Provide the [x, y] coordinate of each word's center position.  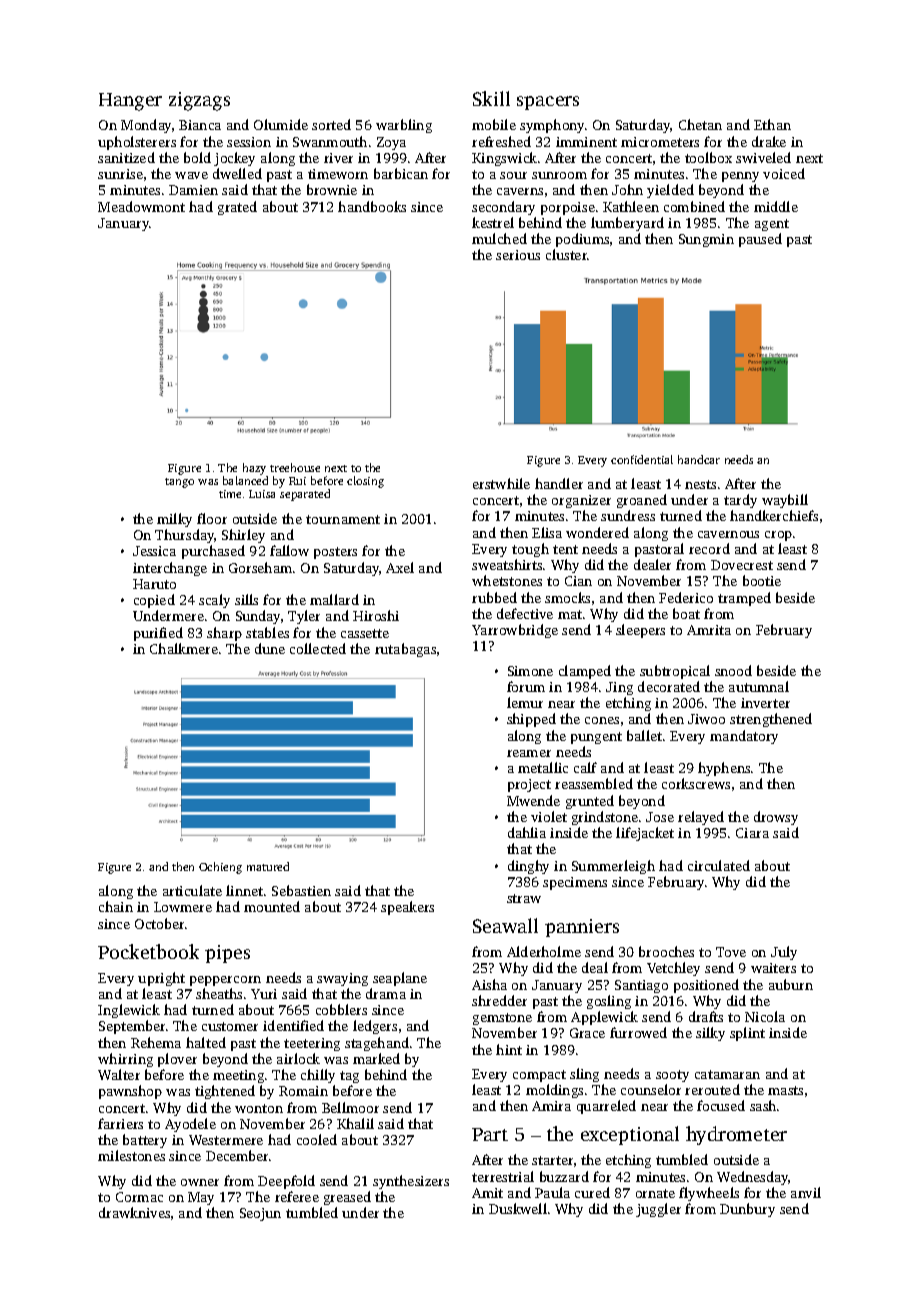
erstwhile [501, 483]
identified [293, 1025]
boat [686, 613]
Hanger [130, 102]
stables [267, 632]
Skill [491, 98]
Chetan [700, 124]
